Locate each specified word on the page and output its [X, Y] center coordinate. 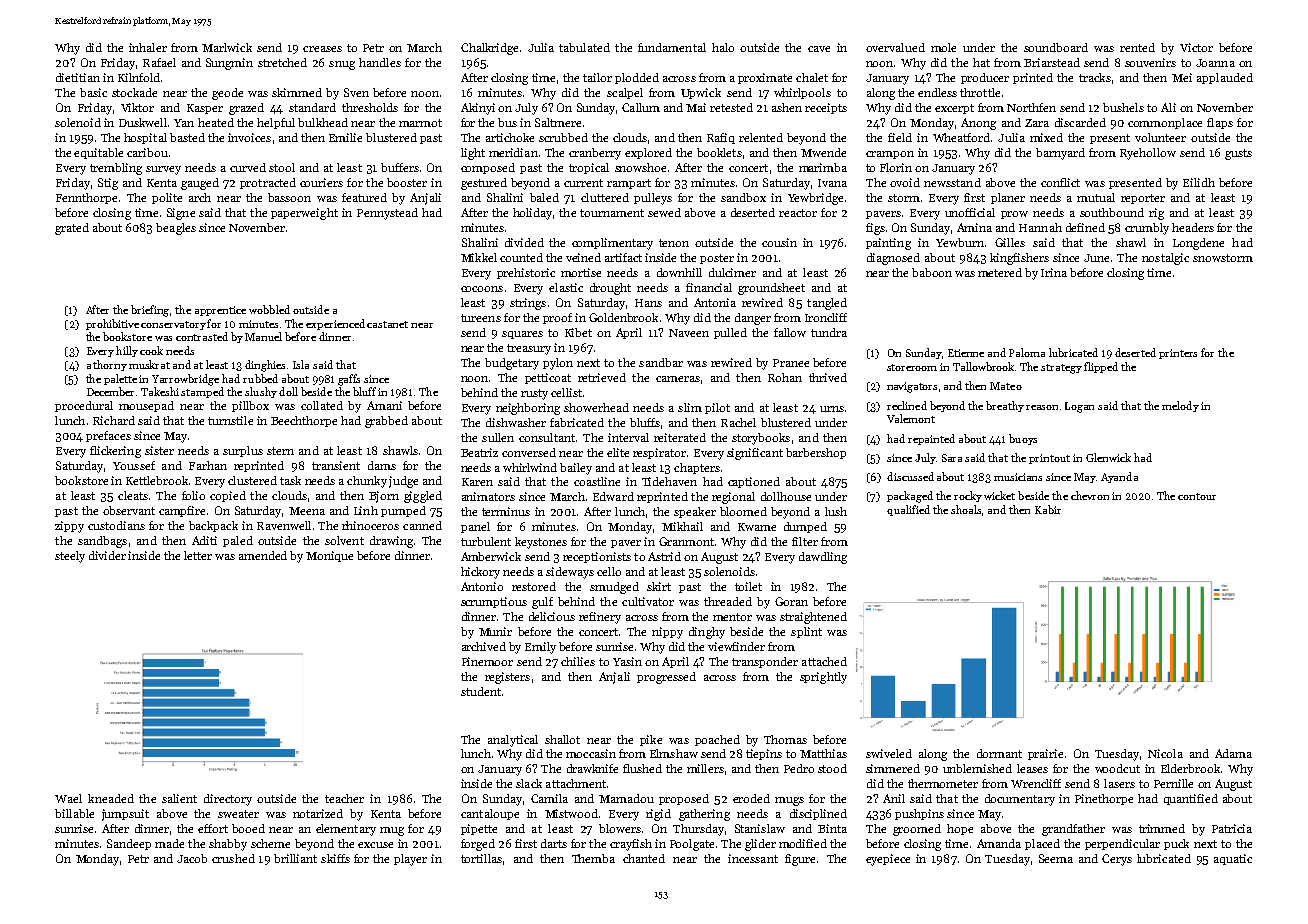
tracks [1095, 77]
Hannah [1040, 227]
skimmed [297, 92]
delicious [552, 616]
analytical [513, 741]
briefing [150, 311]
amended [263, 555]
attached [824, 661]
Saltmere [558, 122]
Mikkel [479, 257]
